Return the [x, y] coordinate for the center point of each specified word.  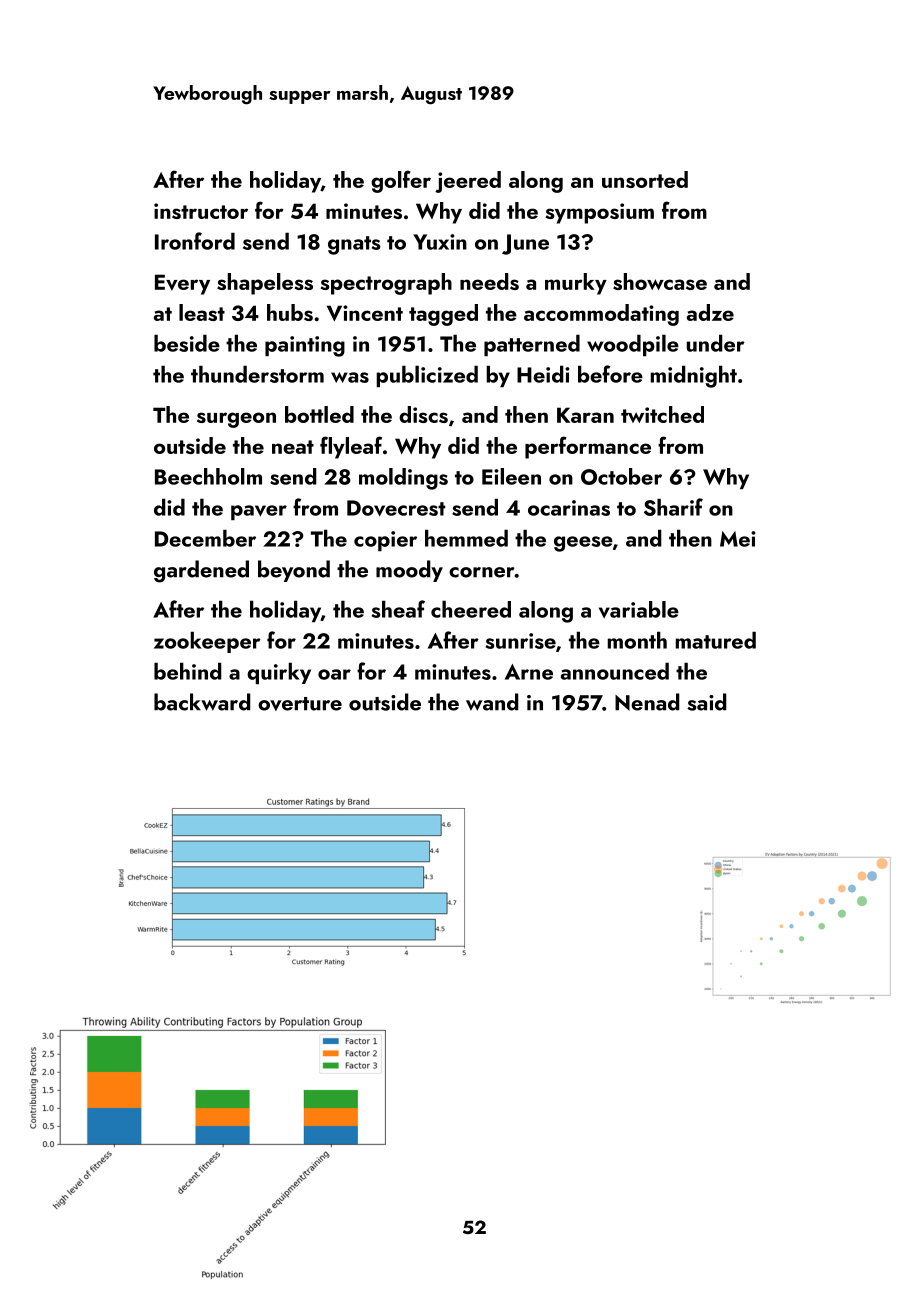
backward [202, 702]
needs [489, 281]
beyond [294, 571]
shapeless [265, 284]
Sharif [673, 507]
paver [259, 512]
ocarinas [569, 508]
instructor [201, 211]
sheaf [398, 609]
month [637, 640]
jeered [468, 182]
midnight [694, 376]
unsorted [645, 179]
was [350, 377]
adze [710, 312]
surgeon [236, 420]
